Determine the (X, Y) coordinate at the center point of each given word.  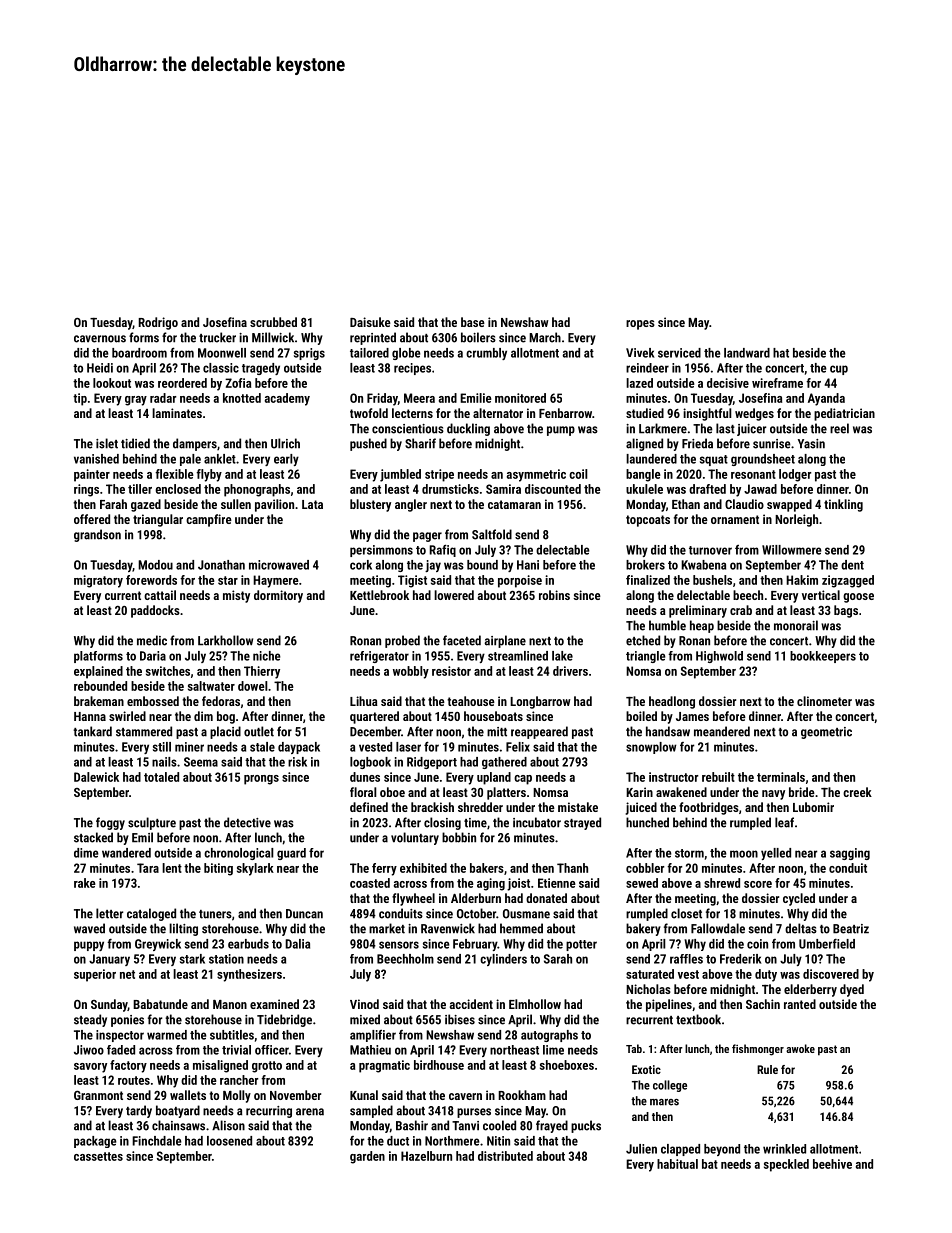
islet (107, 443)
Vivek (640, 353)
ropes (640, 325)
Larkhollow (225, 640)
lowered (454, 595)
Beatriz (851, 929)
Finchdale (157, 1141)
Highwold (719, 657)
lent (172, 868)
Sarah (558, 959)
